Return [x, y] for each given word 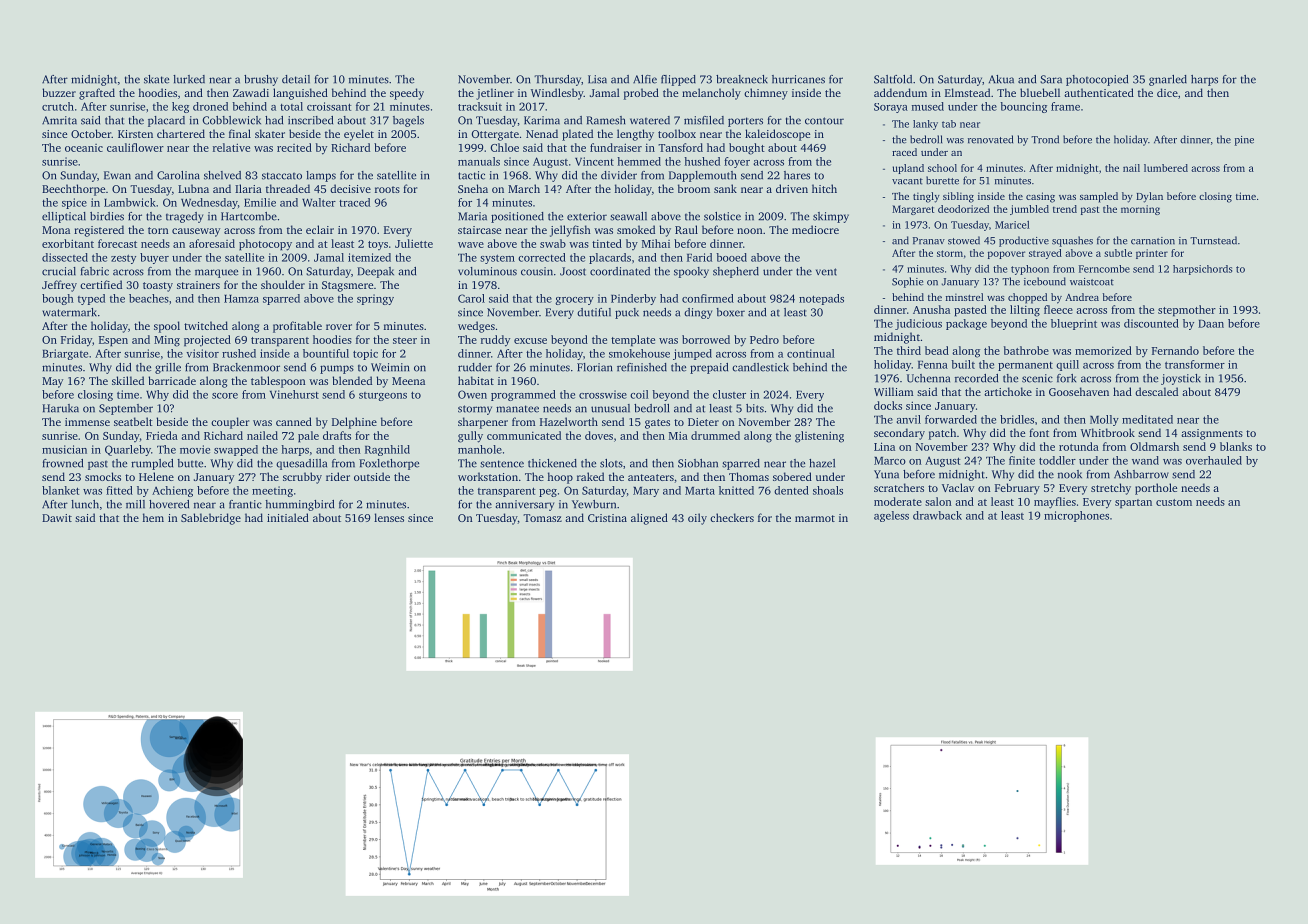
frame [1065, 106]
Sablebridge [211, 519]
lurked [189, 79]
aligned [649, 519]
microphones [1076, 516]
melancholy [711, 94]
